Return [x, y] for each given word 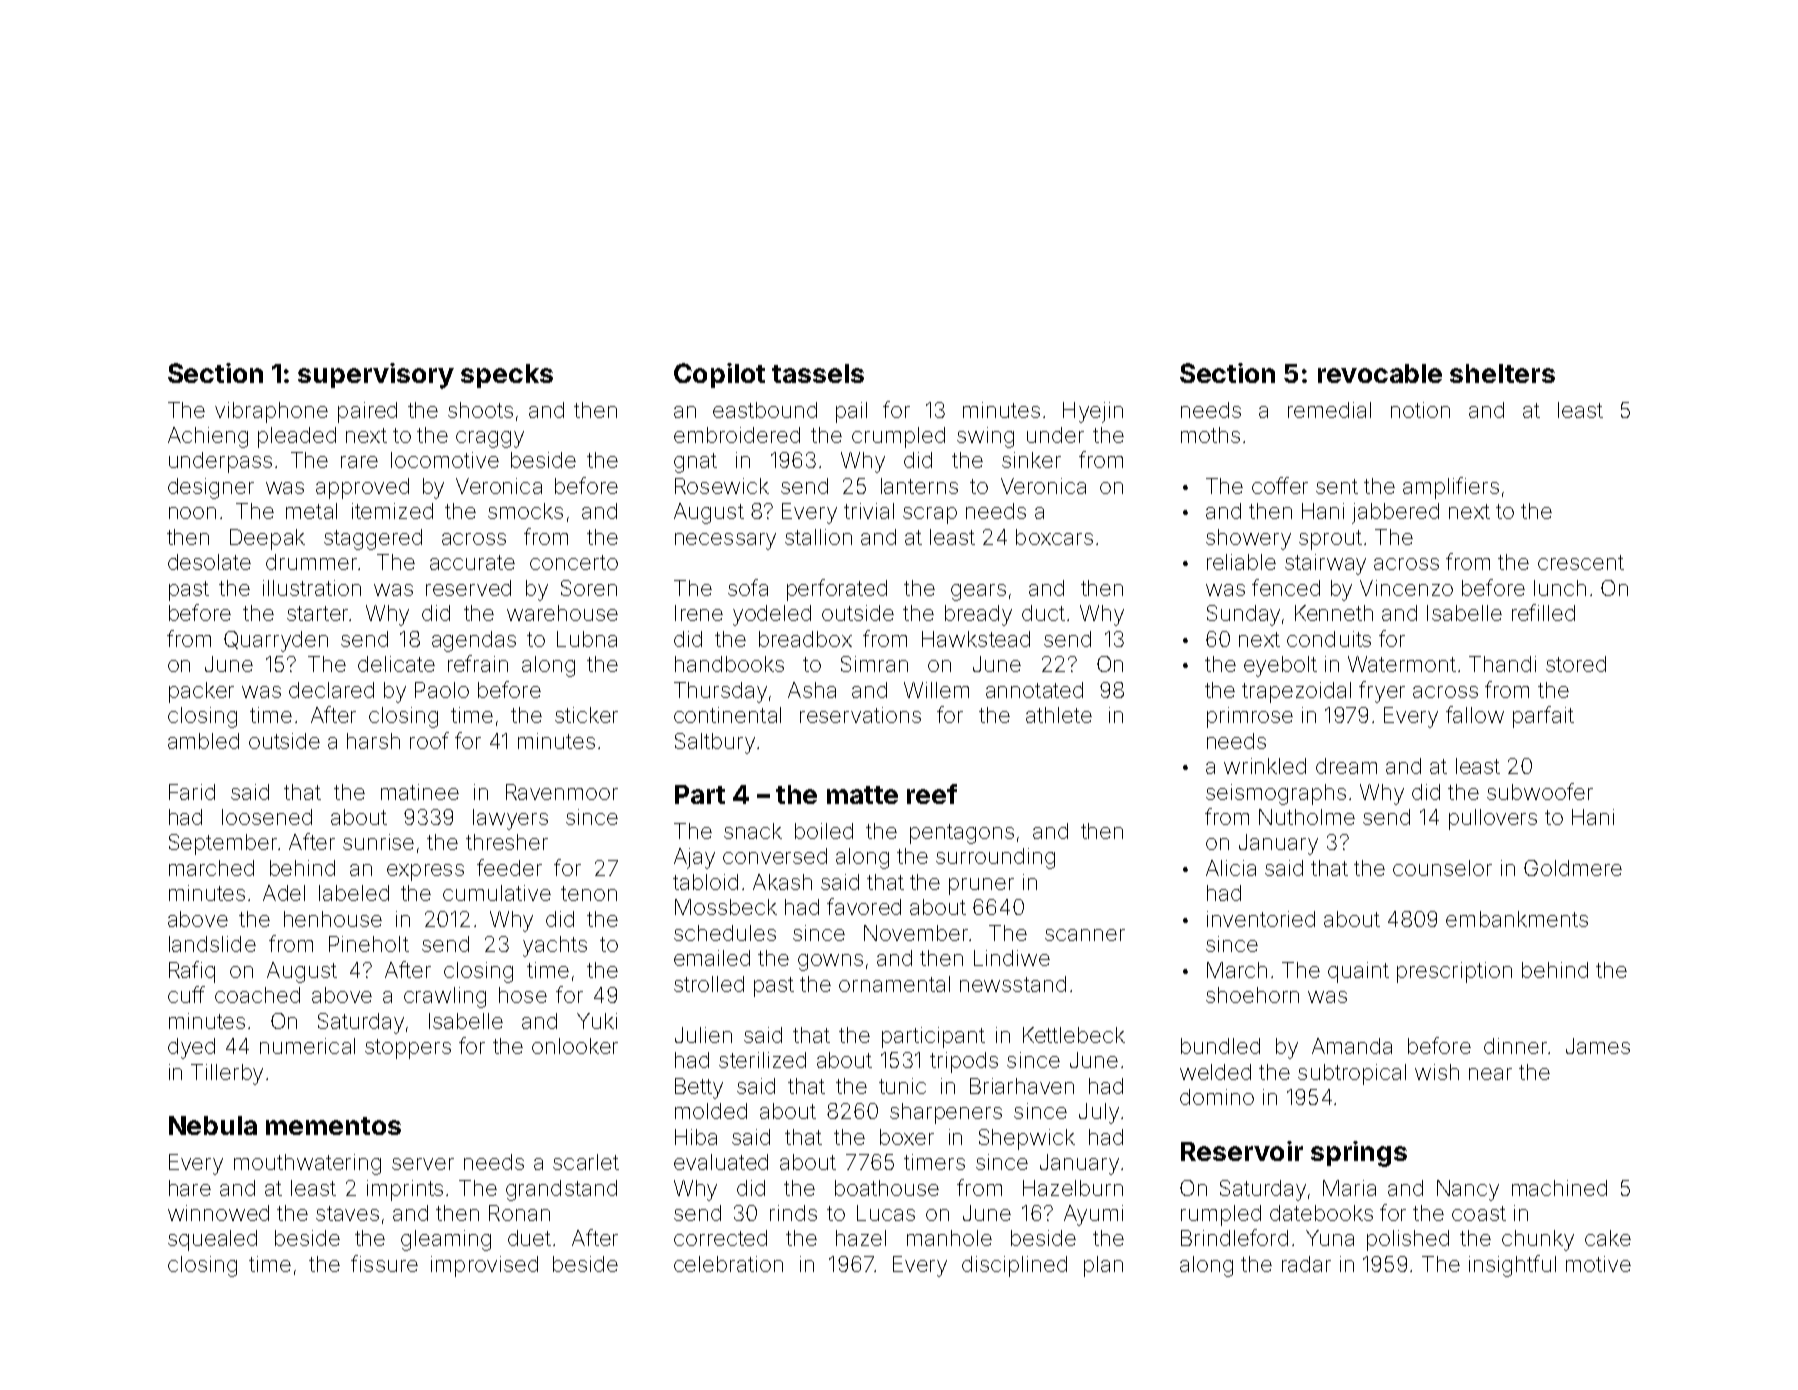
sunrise [378, 842]
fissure [384, 1263]
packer [201, 692]
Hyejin [1093, 412]
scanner [1085, 935]
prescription [1454, 972]
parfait [1543, 717]
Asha [812, 690]
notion [1420, 410]
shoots [480, 410]
